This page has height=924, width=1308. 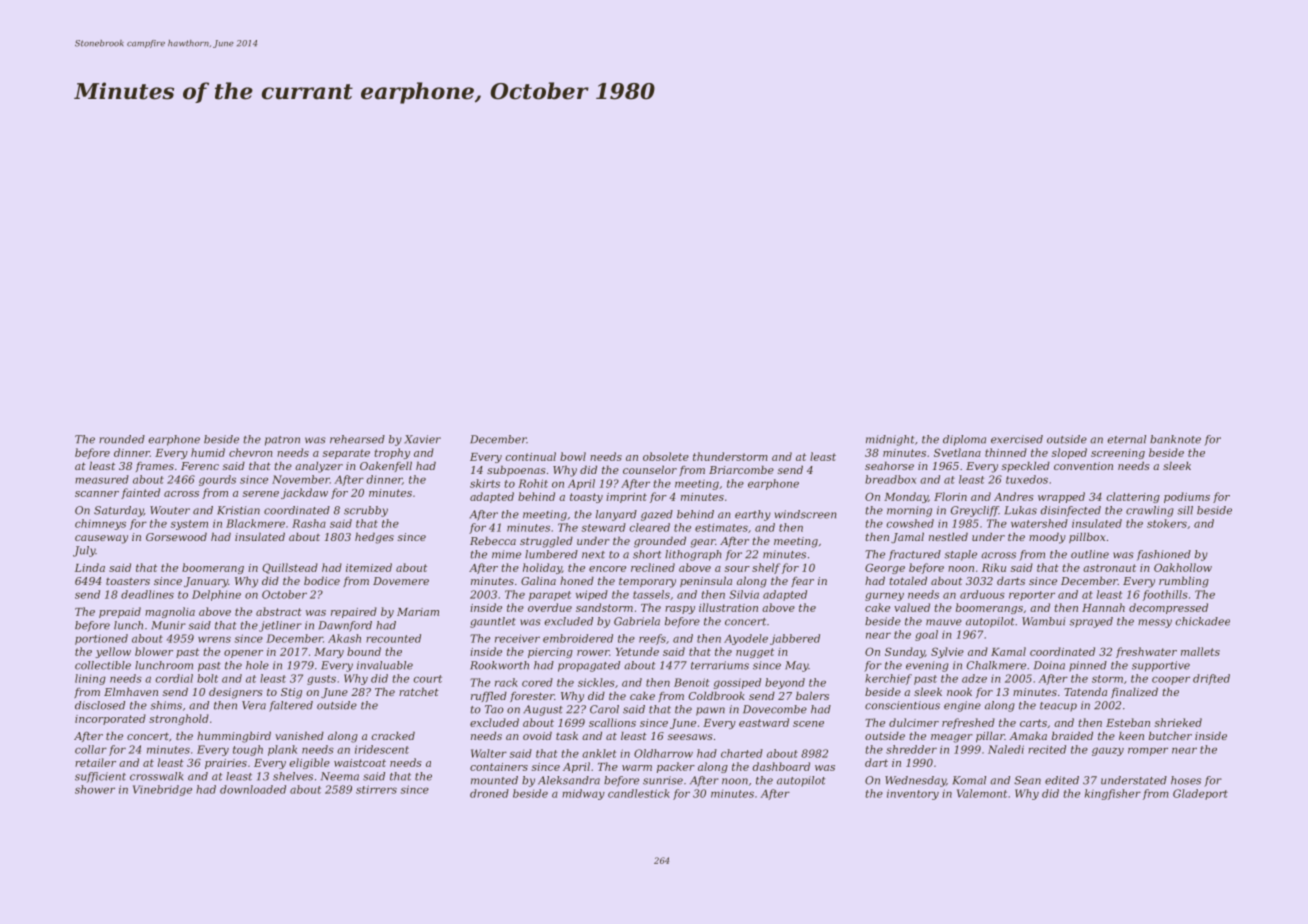 I want to click on Vinebridge, so click(x=162, y=790).
